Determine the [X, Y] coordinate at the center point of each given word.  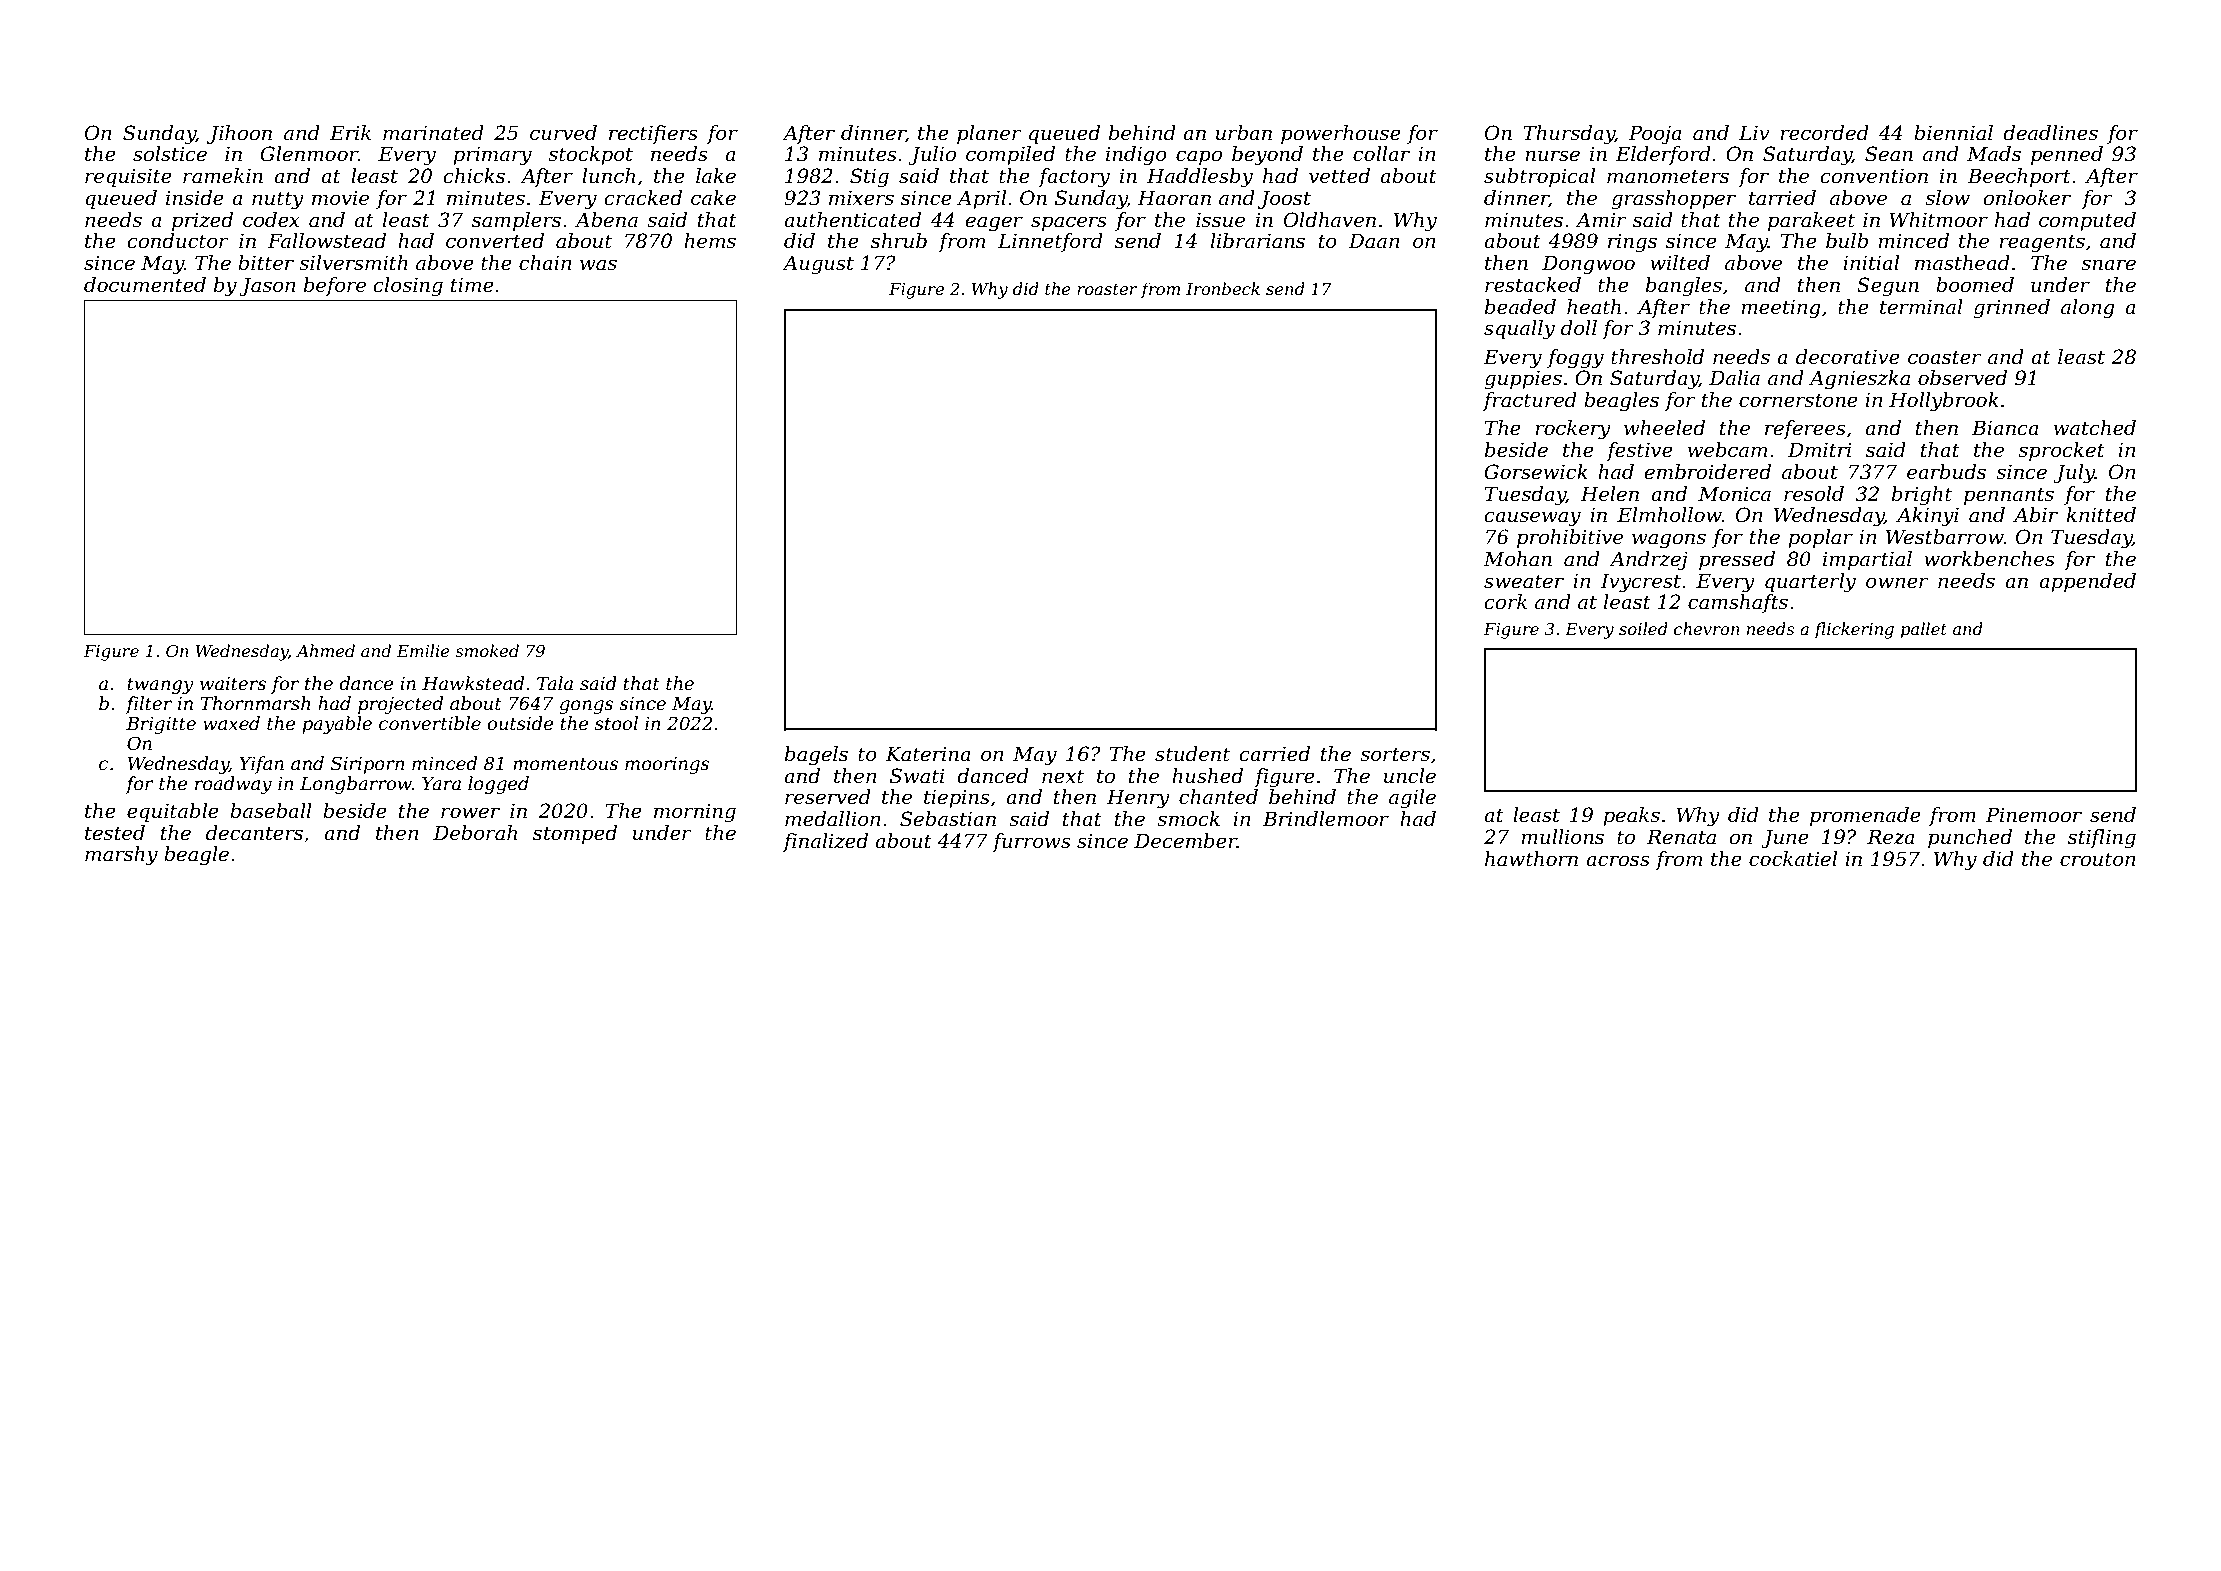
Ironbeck [1223, 288]
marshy [121, 856]
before [335, 286]
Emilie [423, 650]
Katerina [928, 754]
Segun [1888, 287]
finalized [825, 842]
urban [1244, 133]
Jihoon [239, 134]
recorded [1824, 133]
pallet [1924, 630]
